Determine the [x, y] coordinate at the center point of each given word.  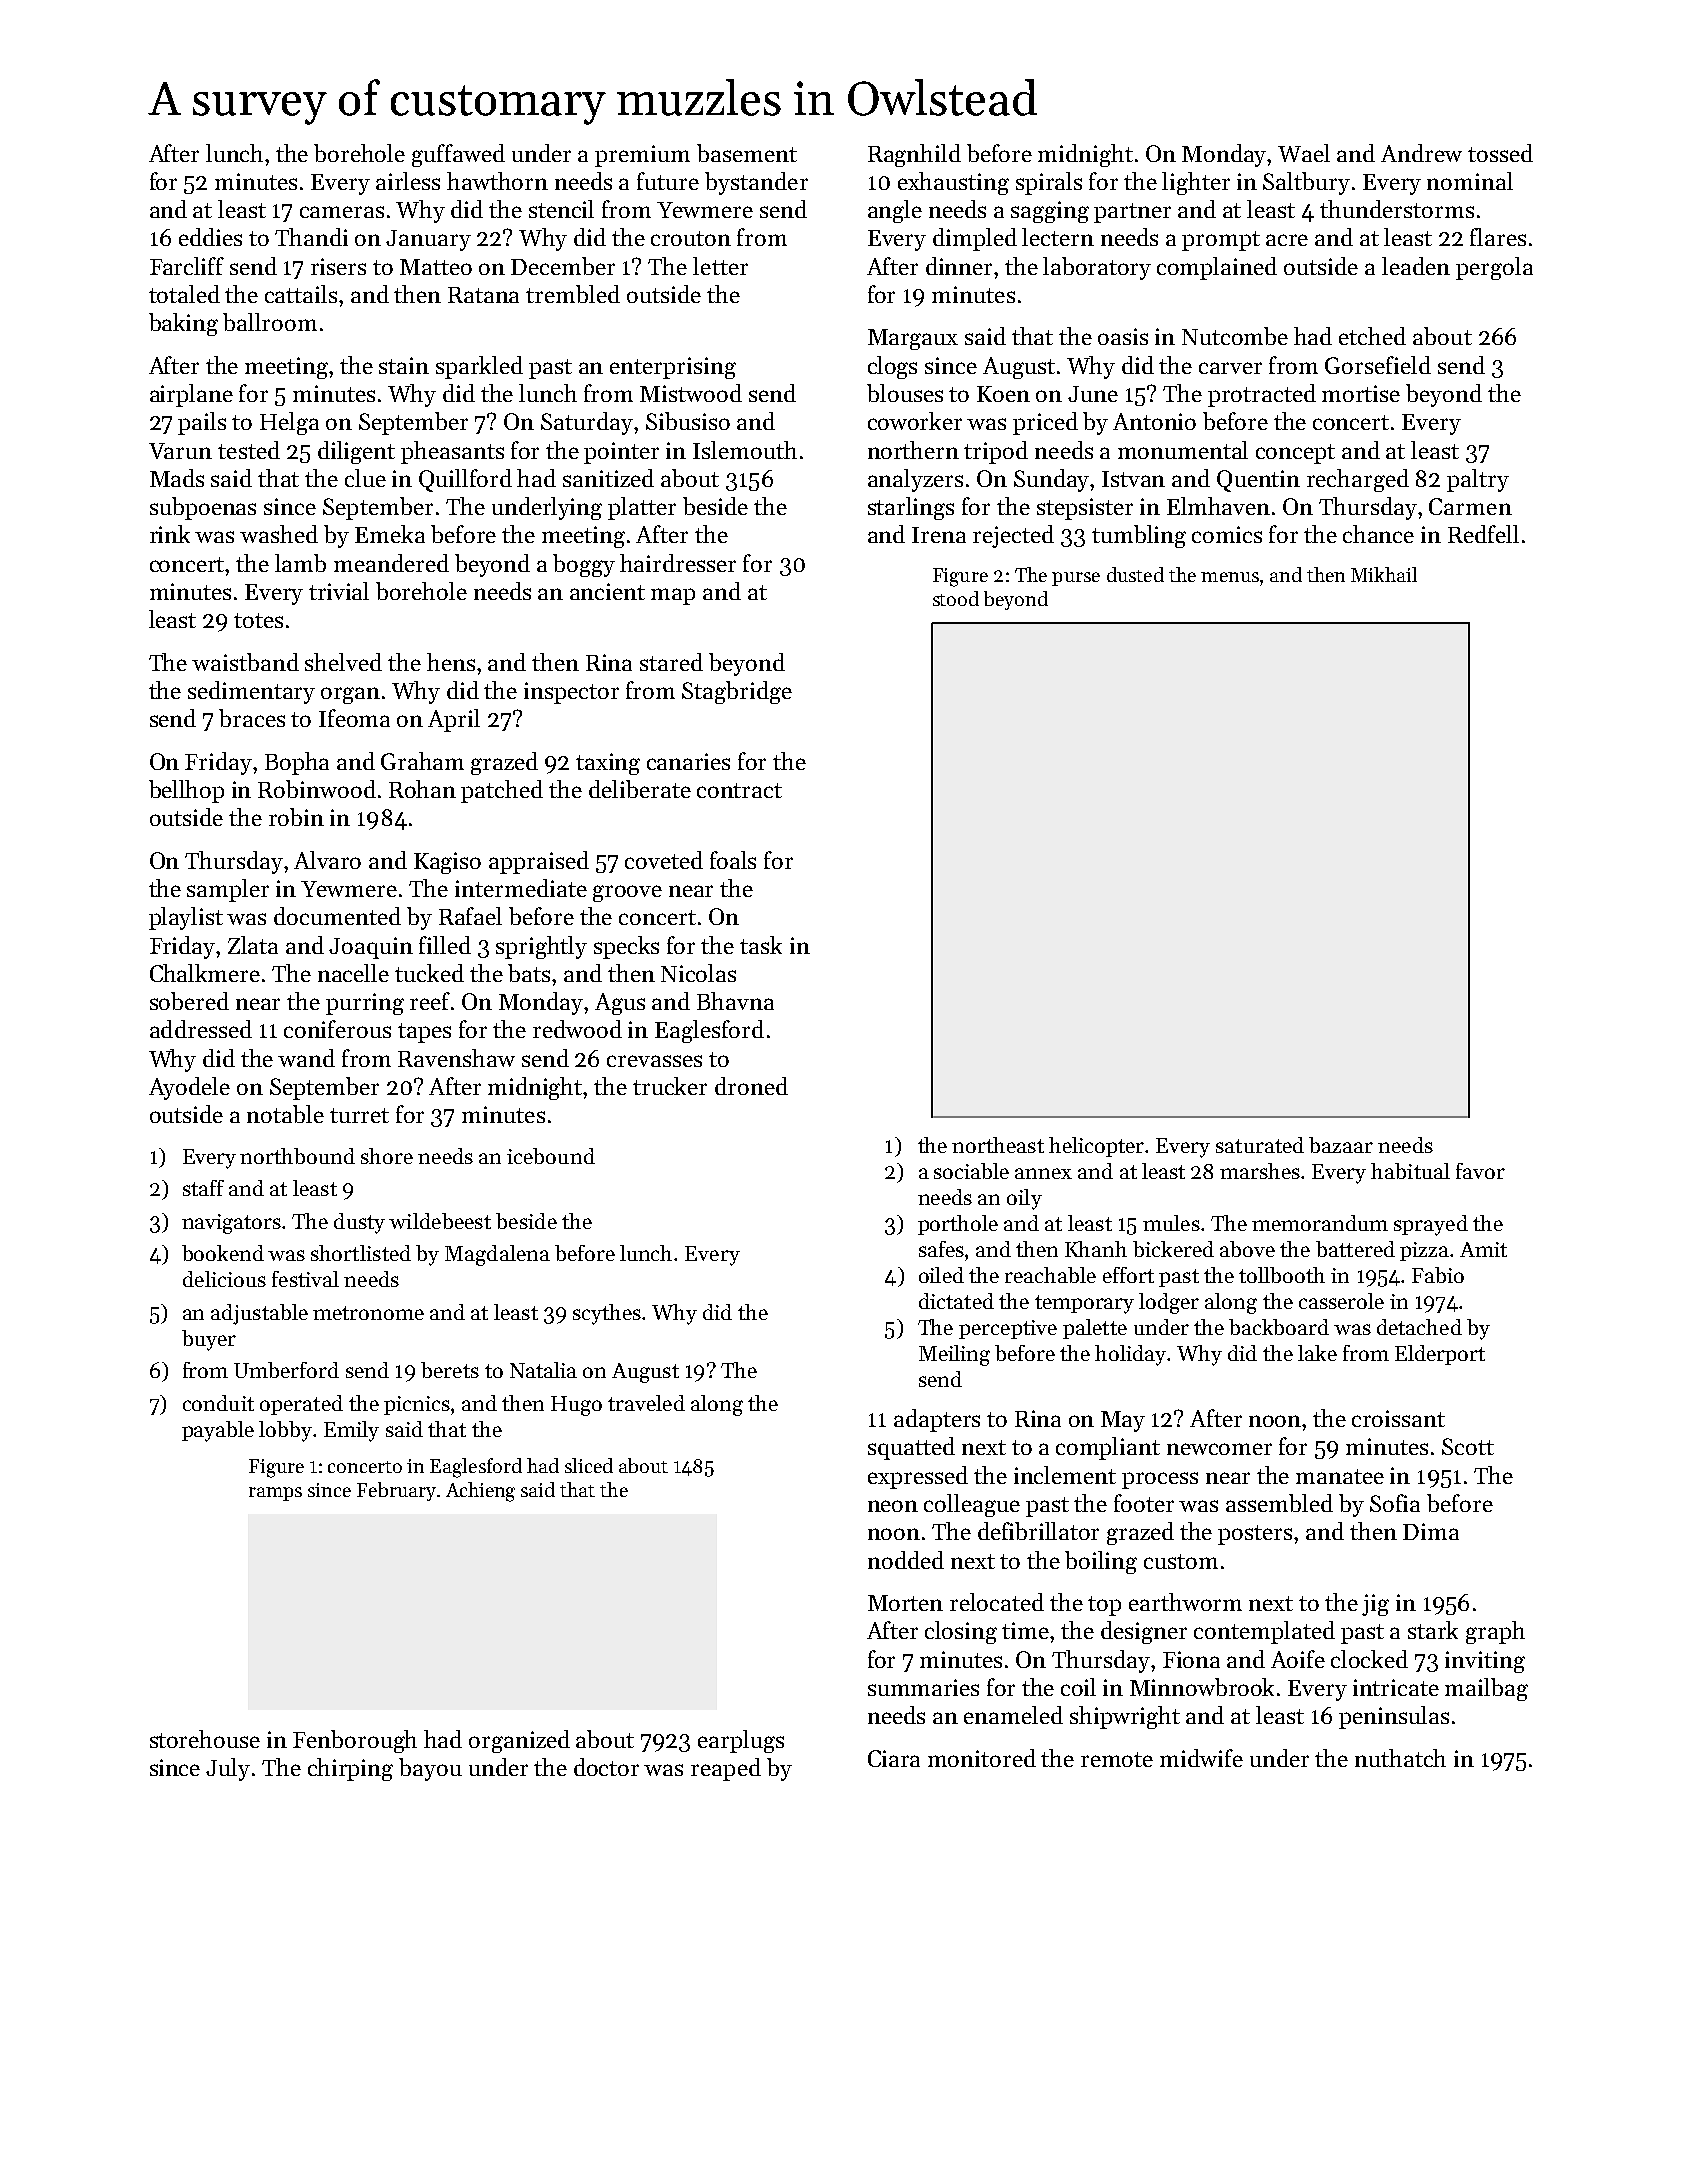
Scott [1468, 1446]
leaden [1416, 266]
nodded [906, 1560]
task [761, 945]
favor [1480, 1171]
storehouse [205, 1739]
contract [739, 790]
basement [747, 153]
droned [751, 1086]
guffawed [458, 155]
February [396, 1491]
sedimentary [251, 692]
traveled [646, 1403]
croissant [1398, 1418]
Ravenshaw [456, 1058]
